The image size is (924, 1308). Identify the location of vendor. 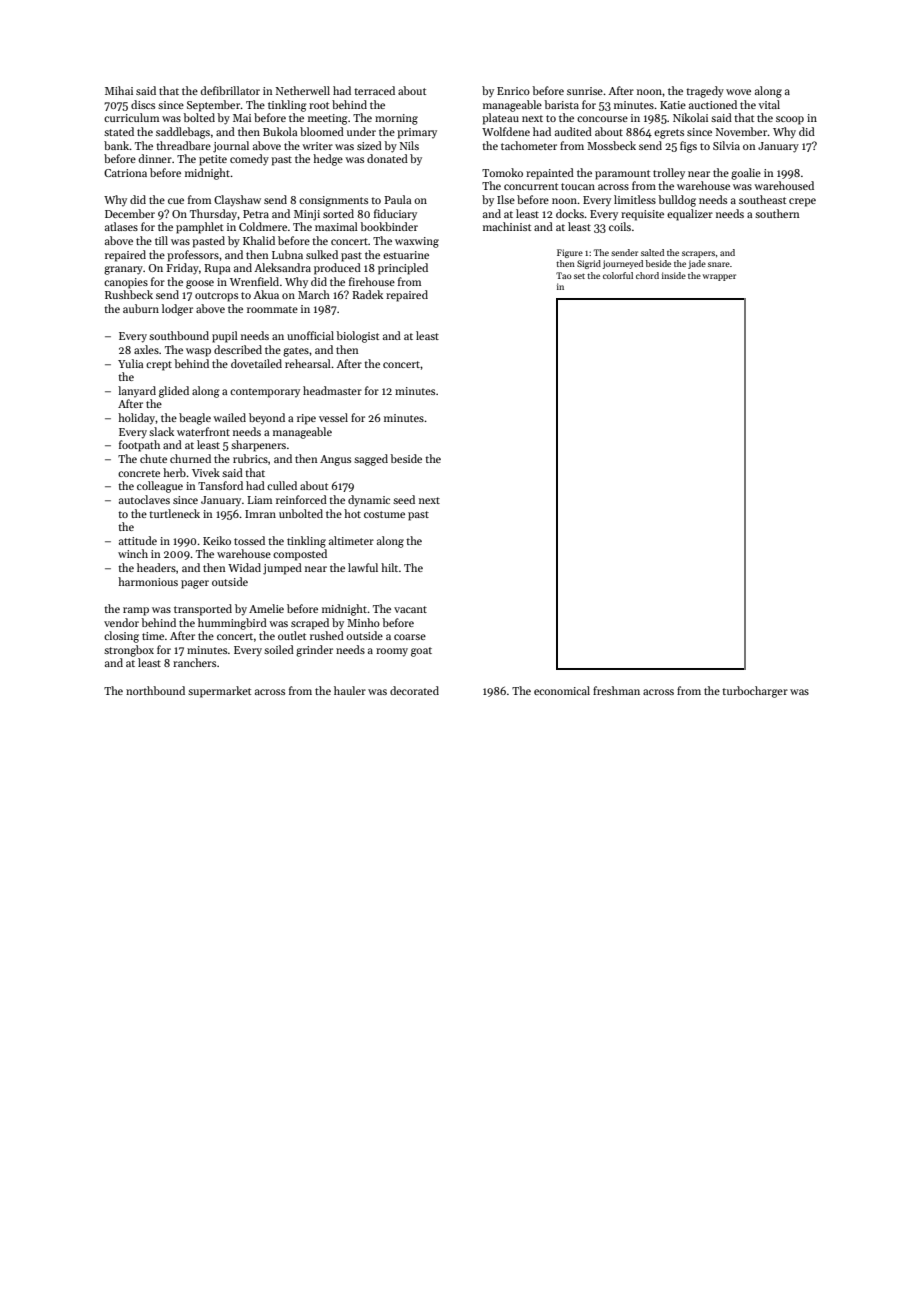
(121, 622).
